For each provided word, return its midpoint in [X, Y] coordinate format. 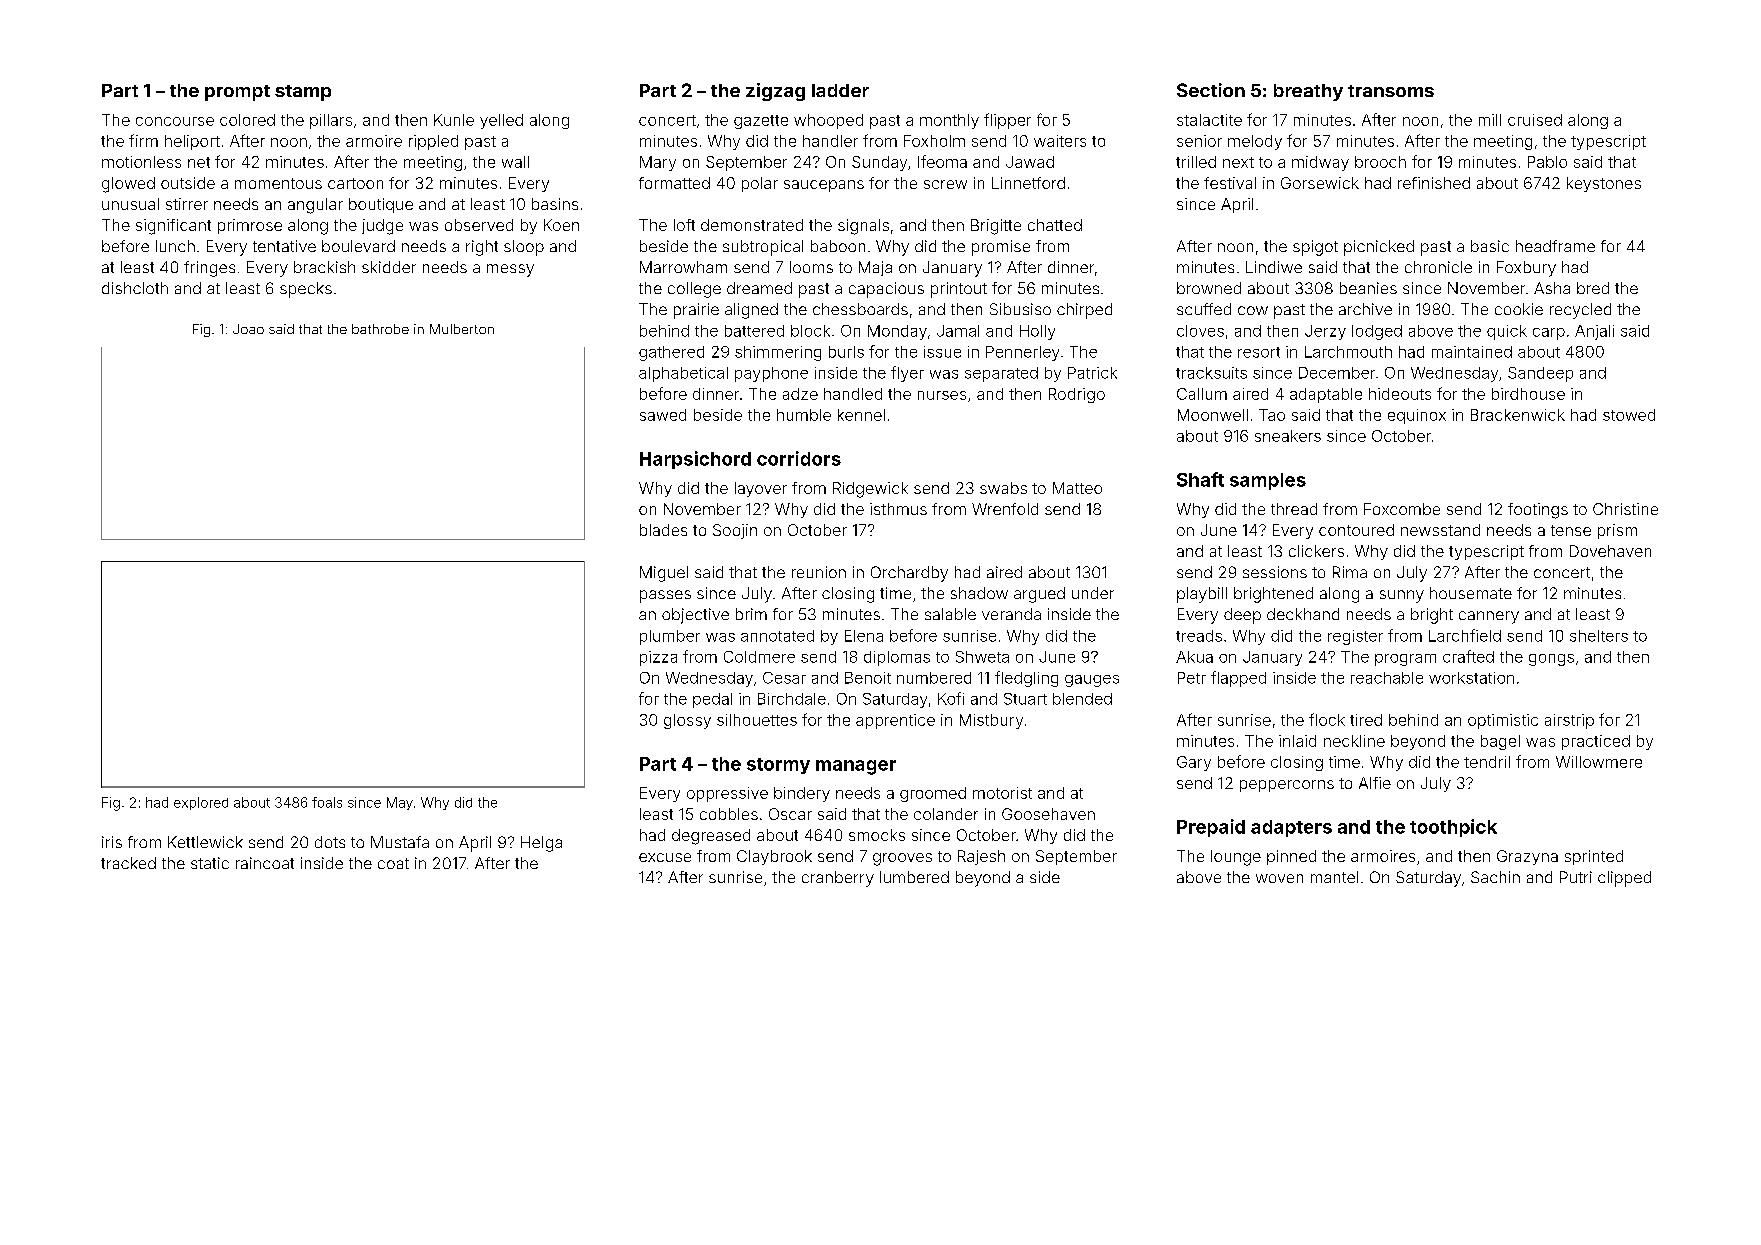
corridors [799, 458]
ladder [840, 90]
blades [663, 530]
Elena [864, 636]
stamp [303, 93]
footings [1538, 511]
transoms [1391, 91]
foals [327, 802]
